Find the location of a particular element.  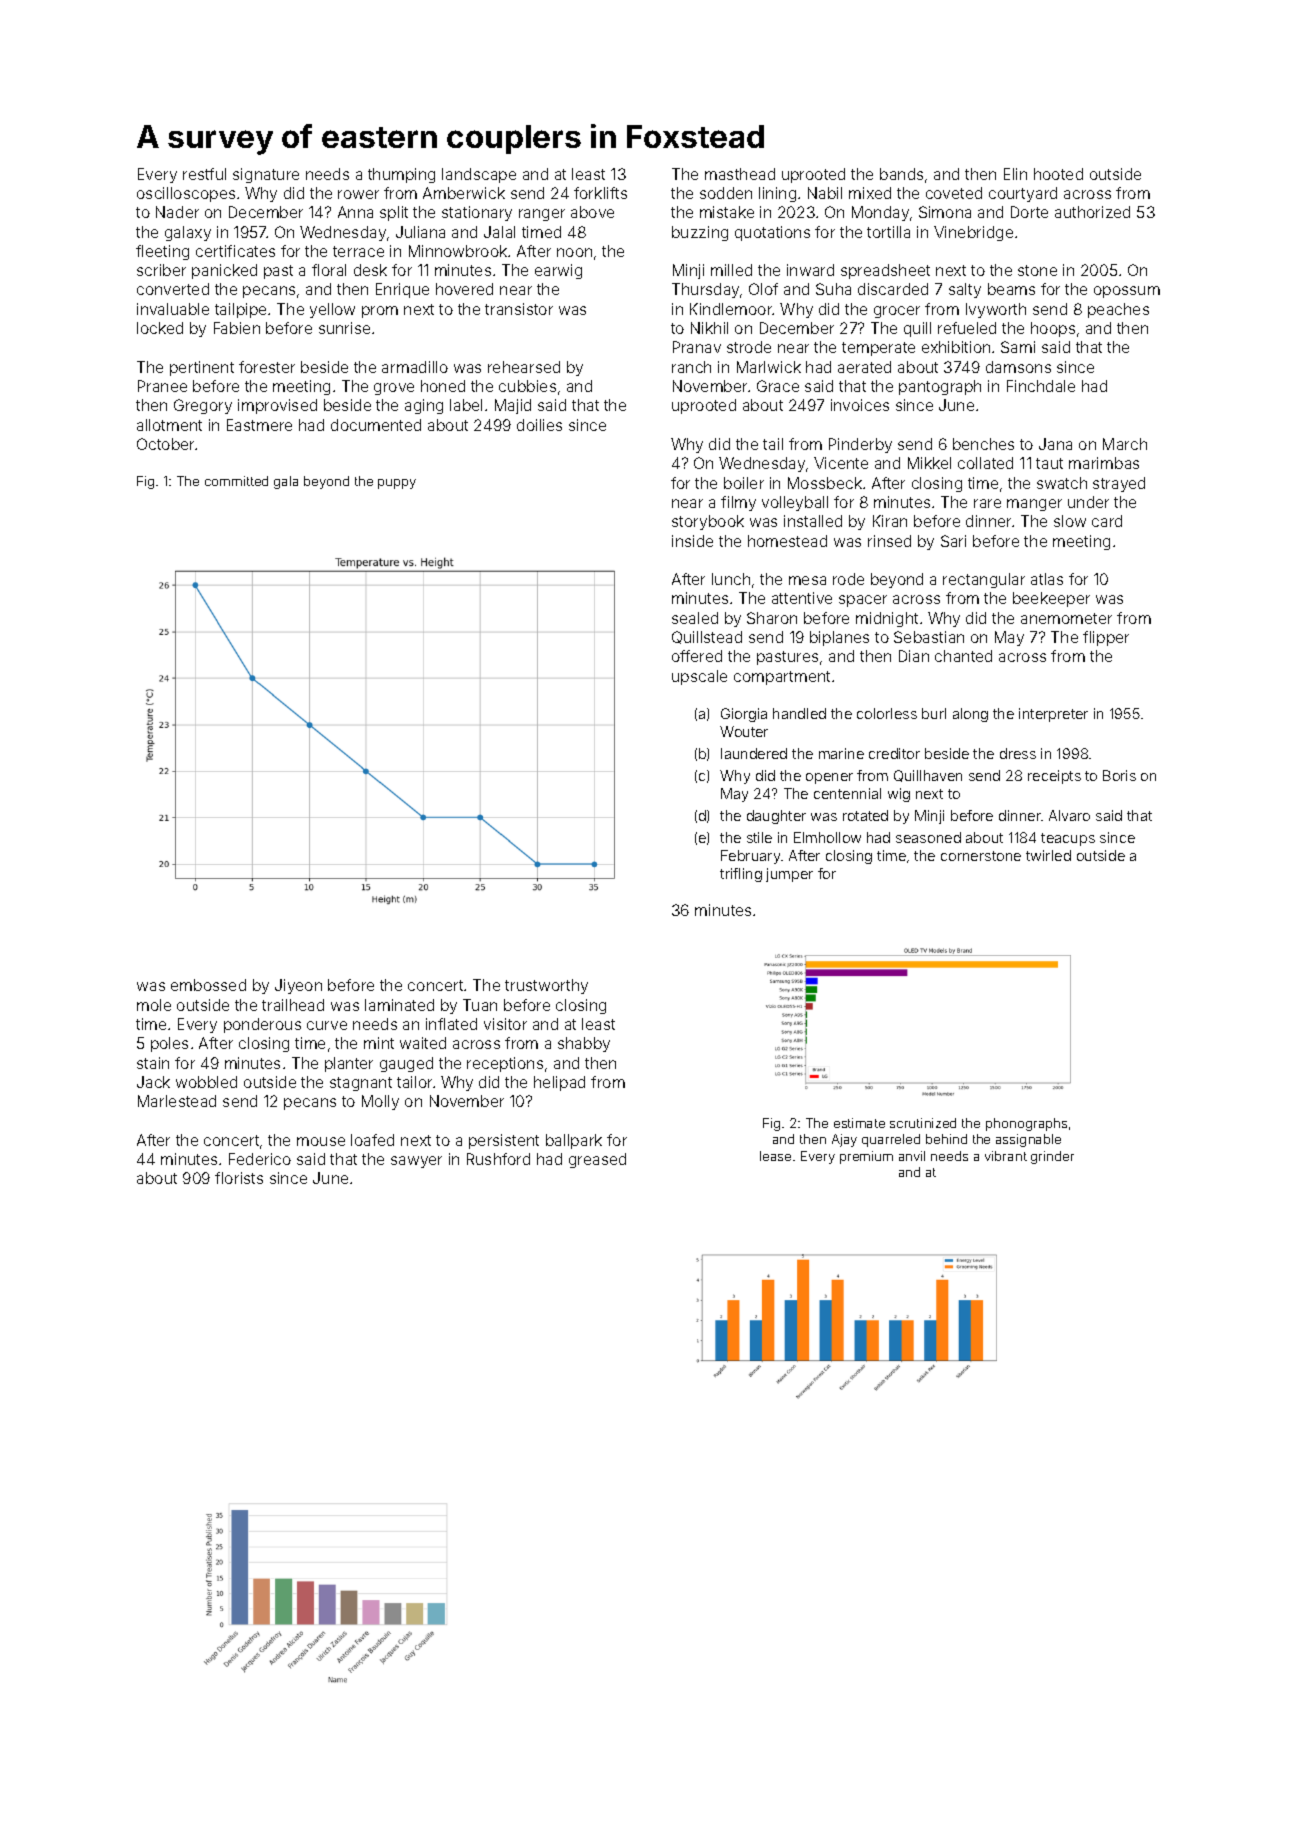

puppy is located at coordinates (397, 484).
